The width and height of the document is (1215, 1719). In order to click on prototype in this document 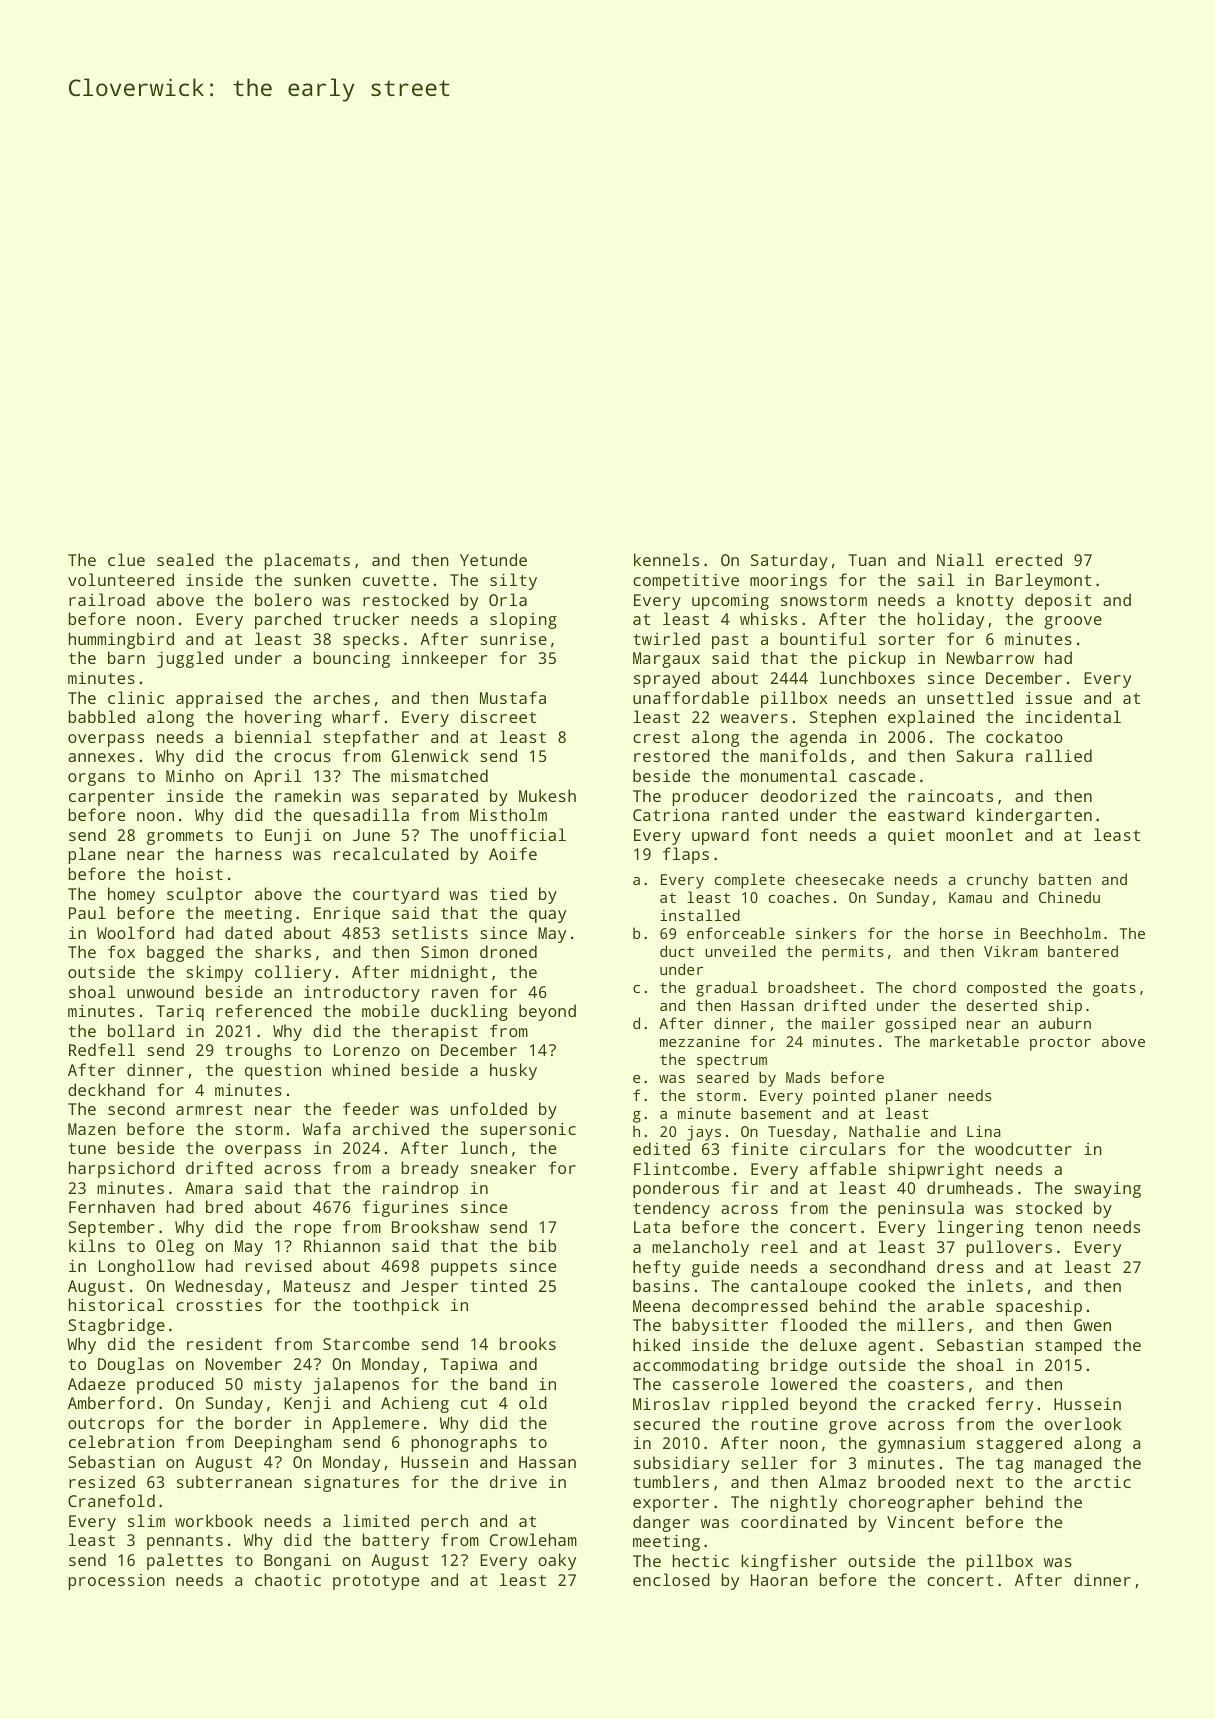, I will do `click(376, 1582)`.
